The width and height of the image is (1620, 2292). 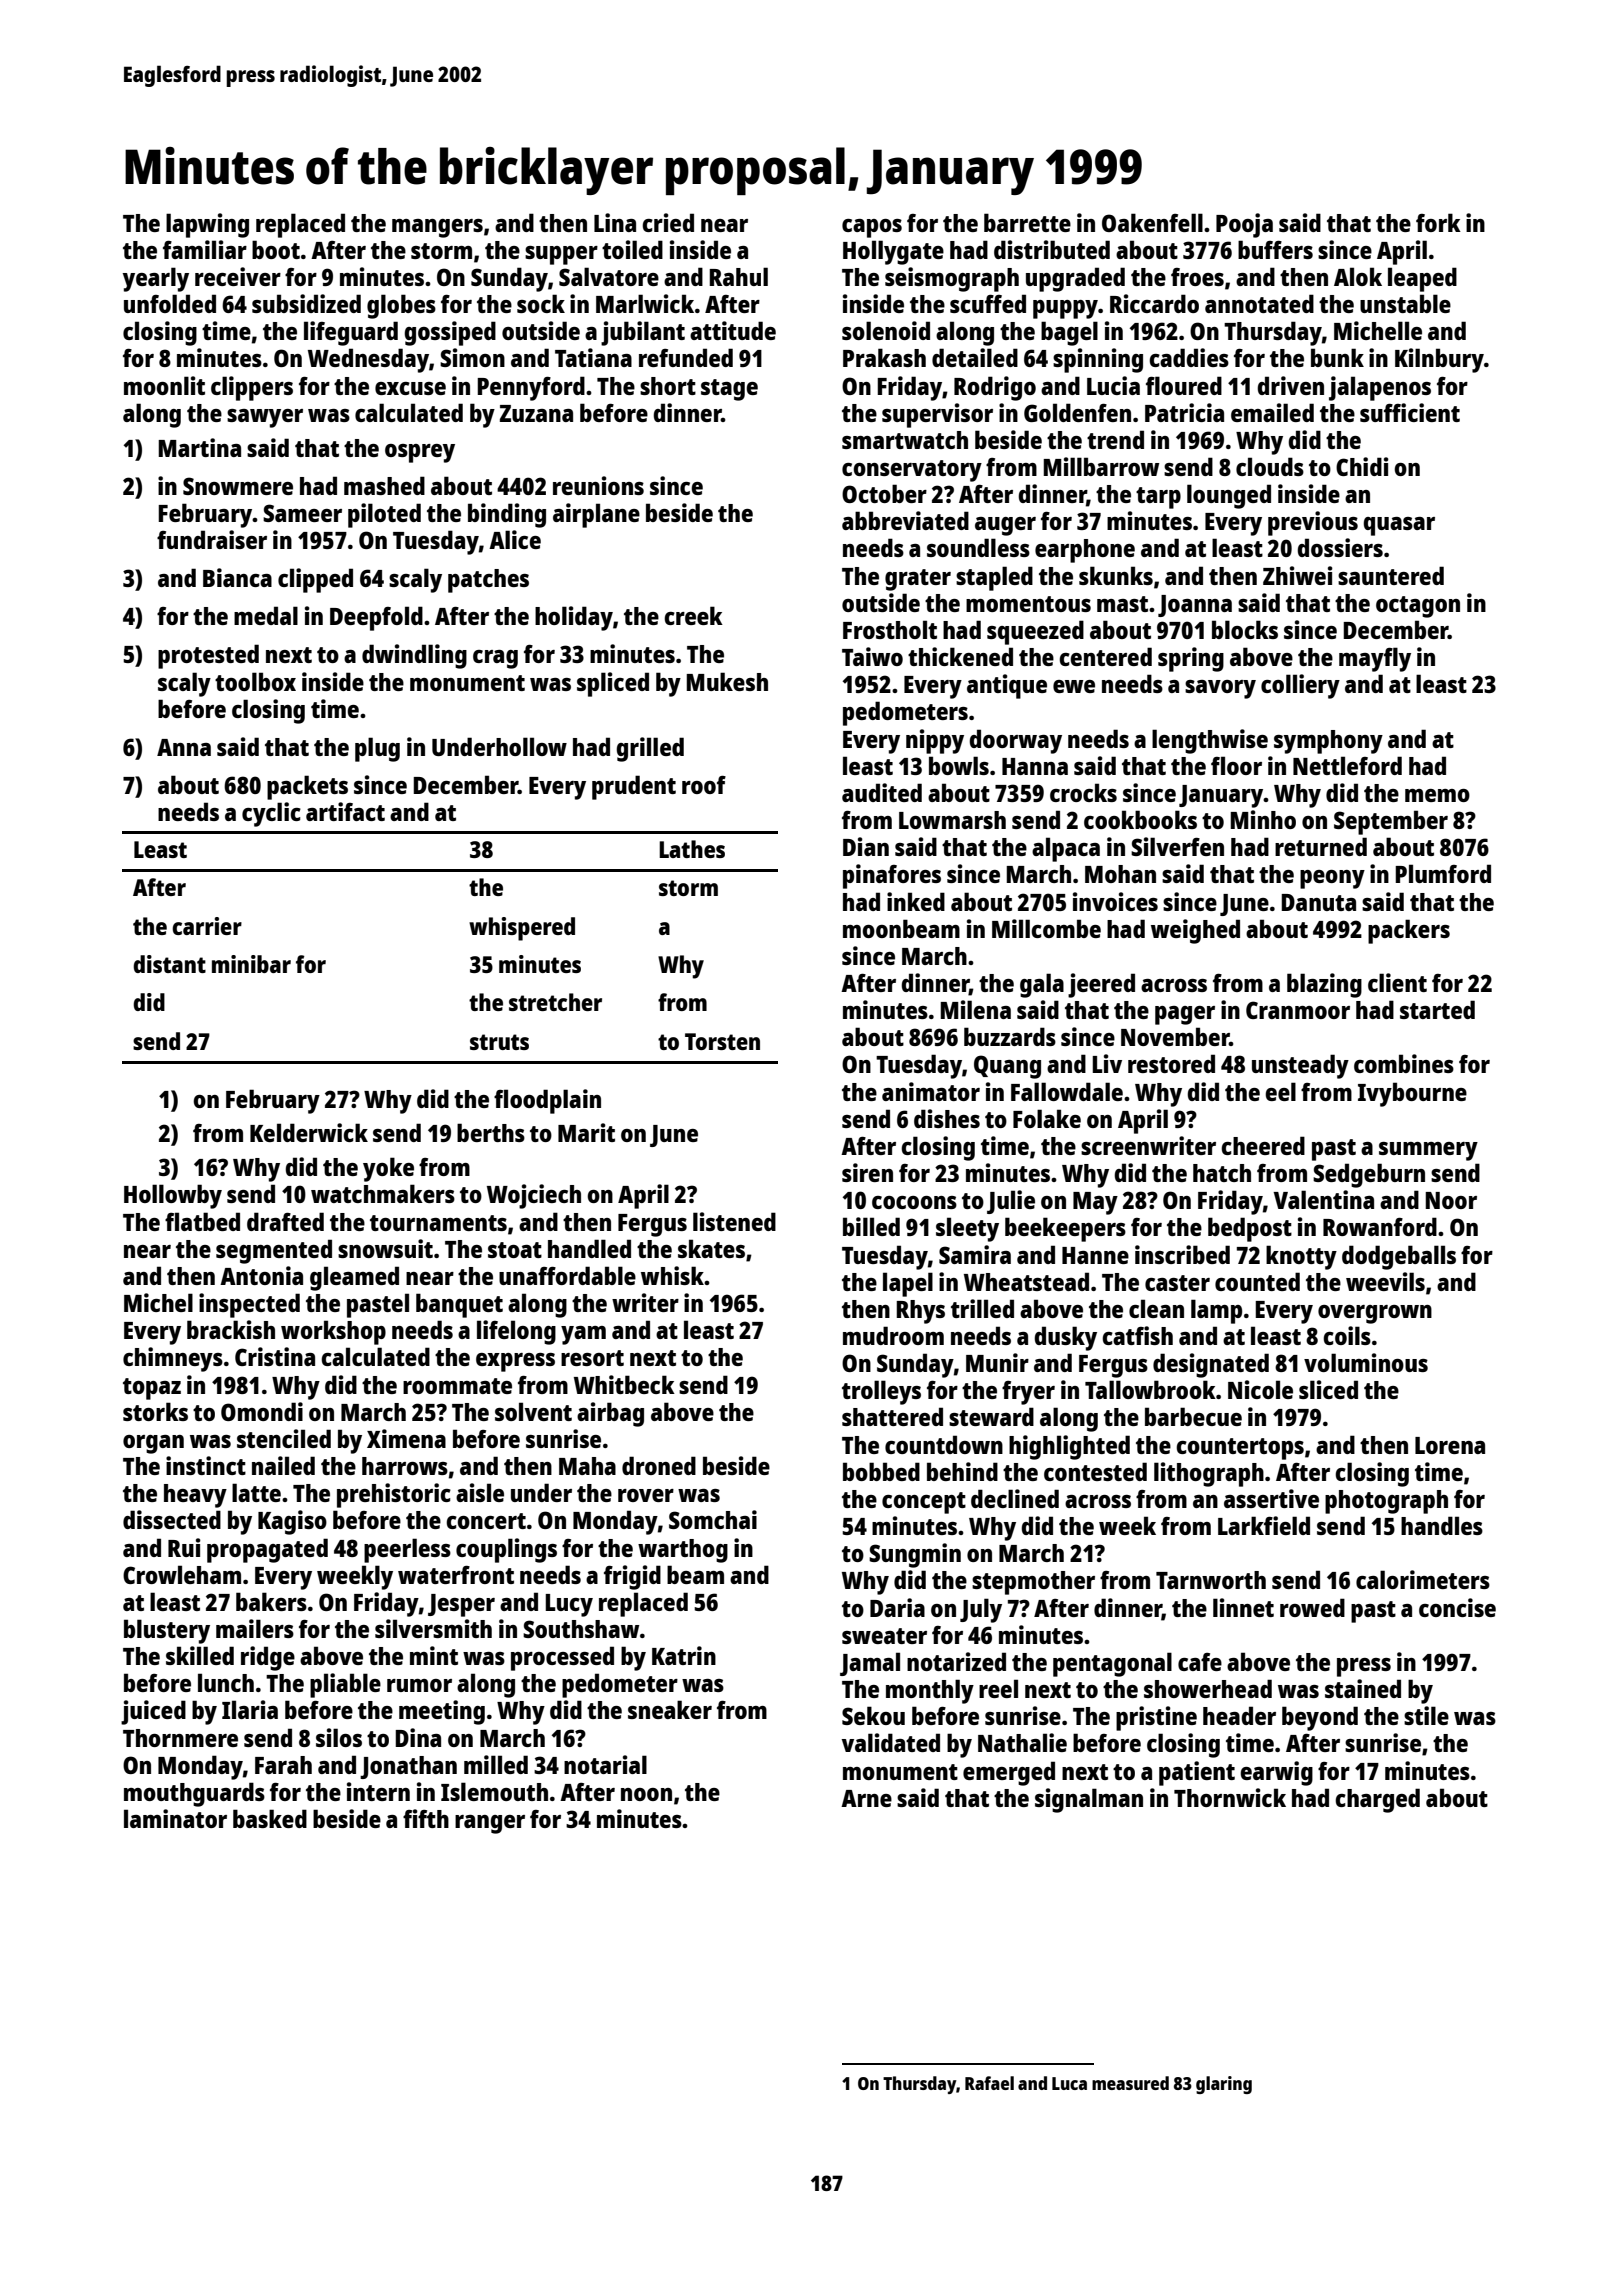 What do you see at coordinates (693, 615) in the image?
I see `creek` at bounding box center [693, 615].
